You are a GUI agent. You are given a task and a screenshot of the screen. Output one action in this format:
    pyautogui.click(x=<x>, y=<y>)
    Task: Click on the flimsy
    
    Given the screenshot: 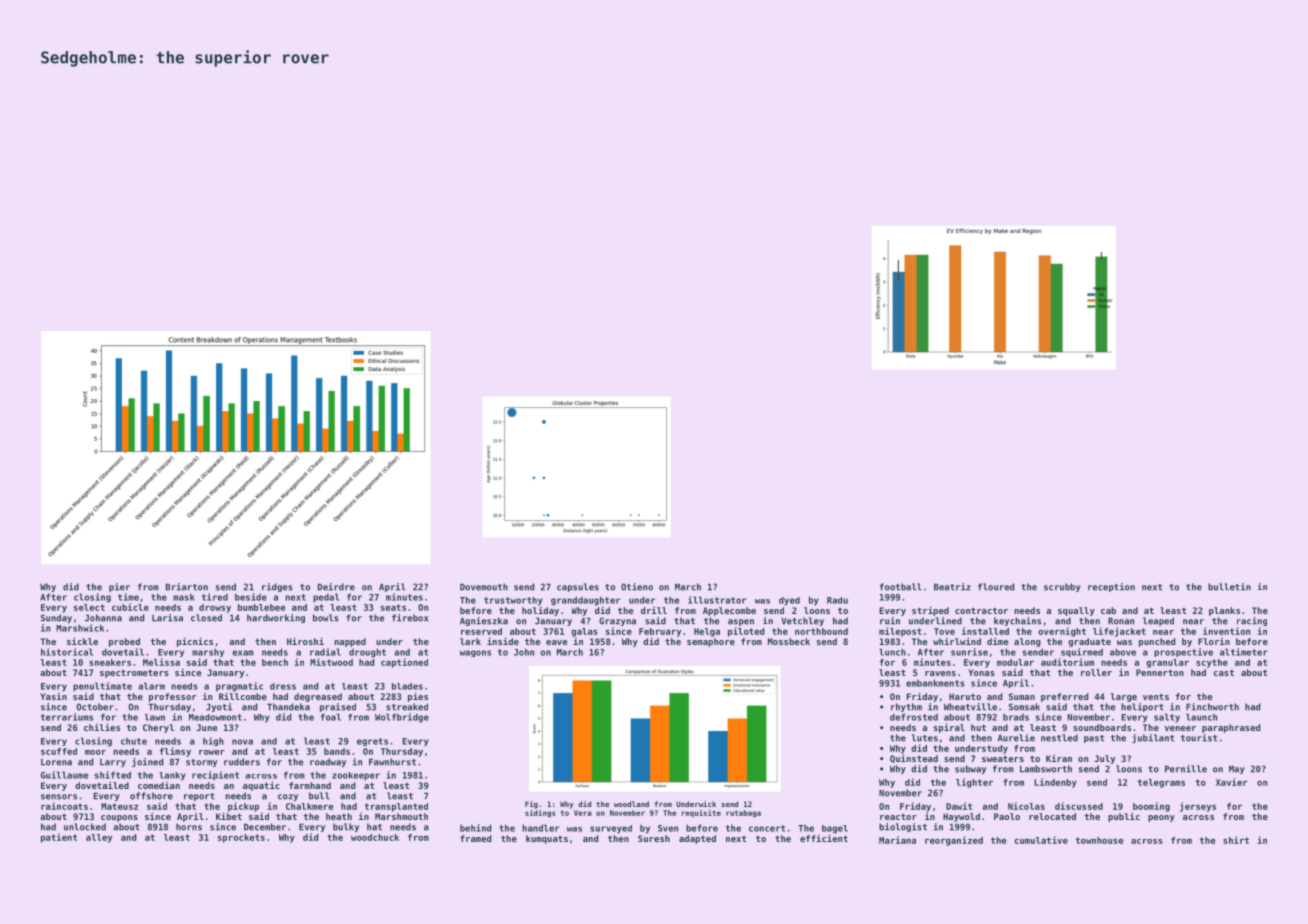 What is the action you would take?
    pyautogui.click(x=175, y=752)
